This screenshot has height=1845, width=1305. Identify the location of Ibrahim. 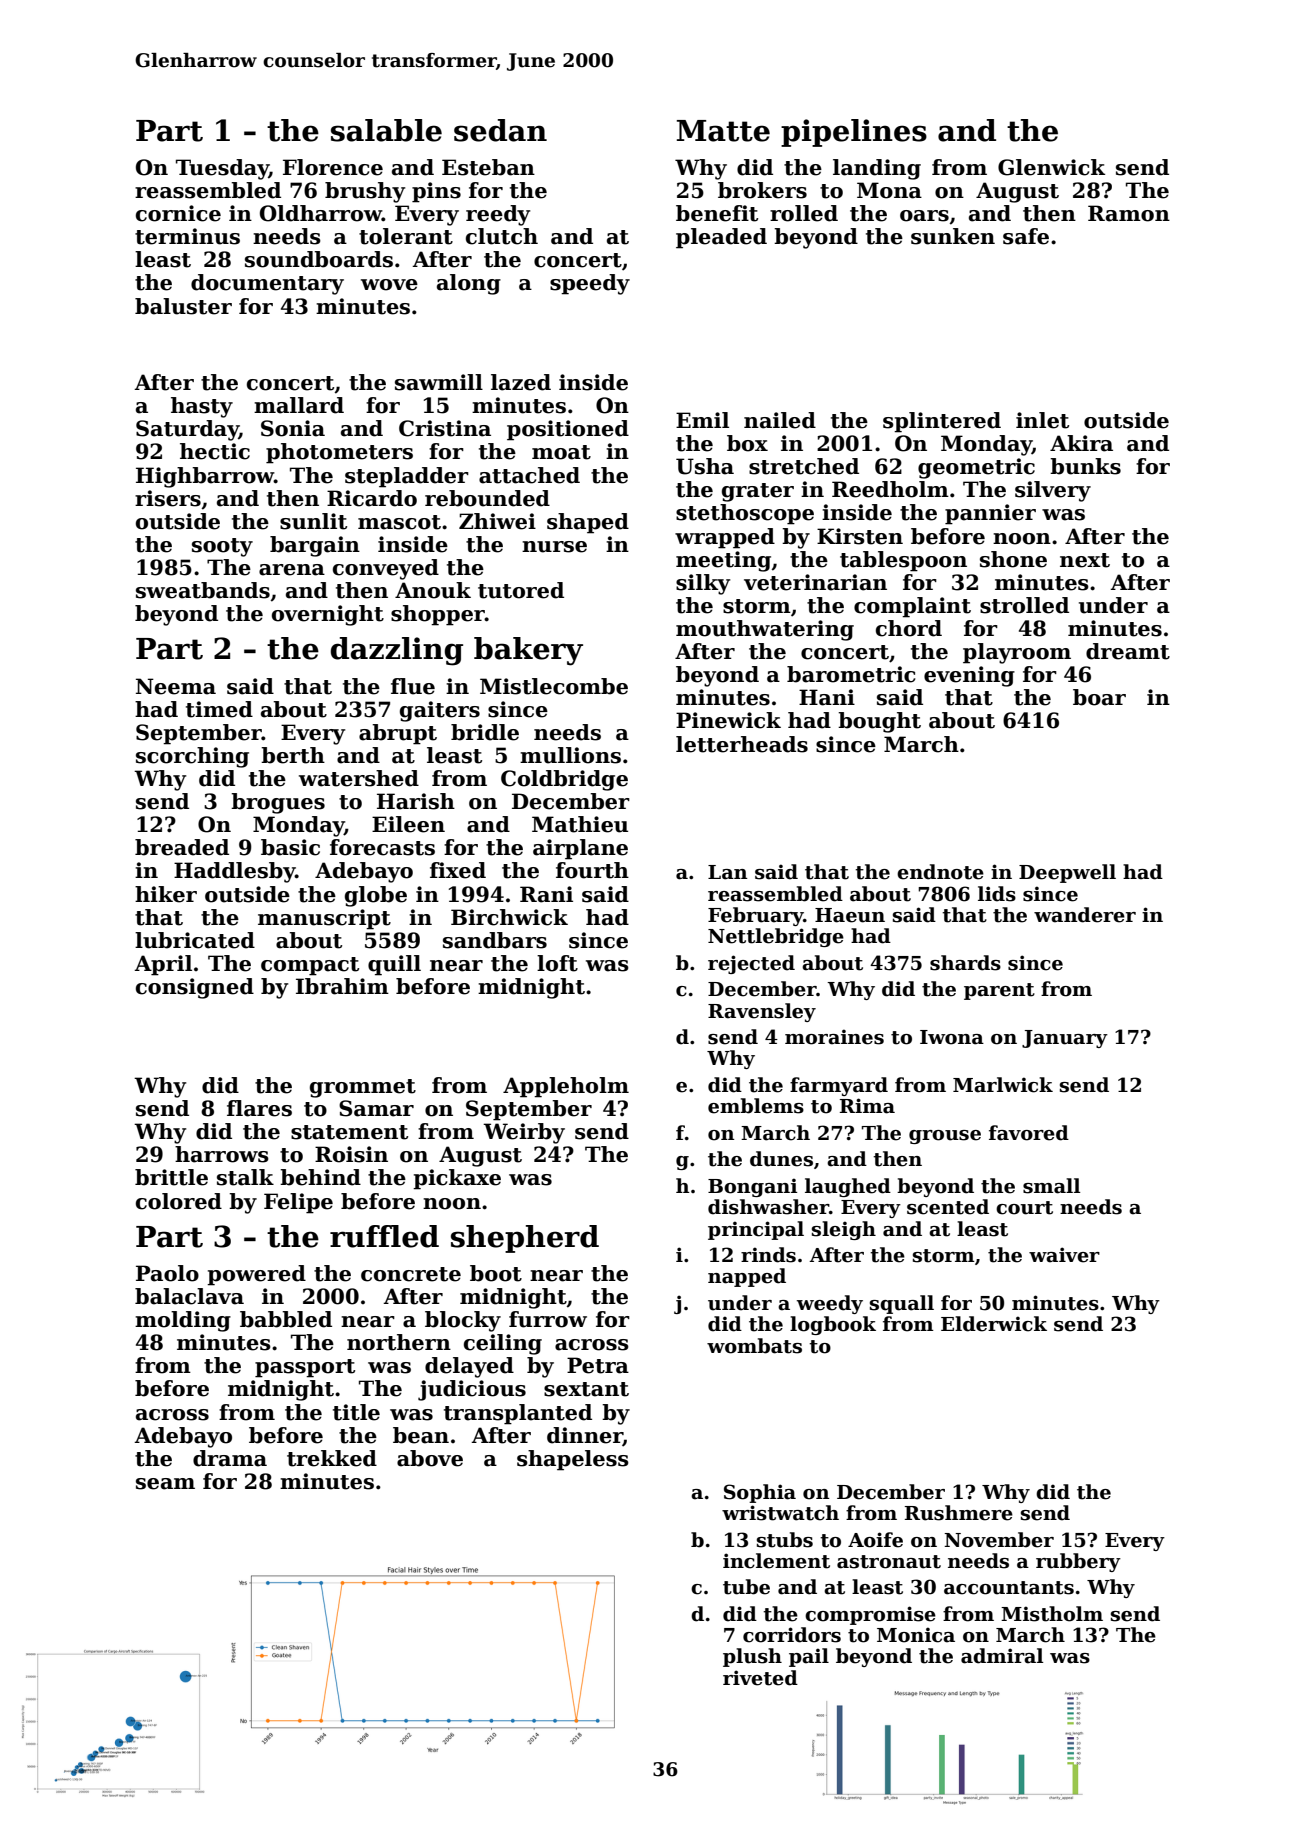
(342, 986).
